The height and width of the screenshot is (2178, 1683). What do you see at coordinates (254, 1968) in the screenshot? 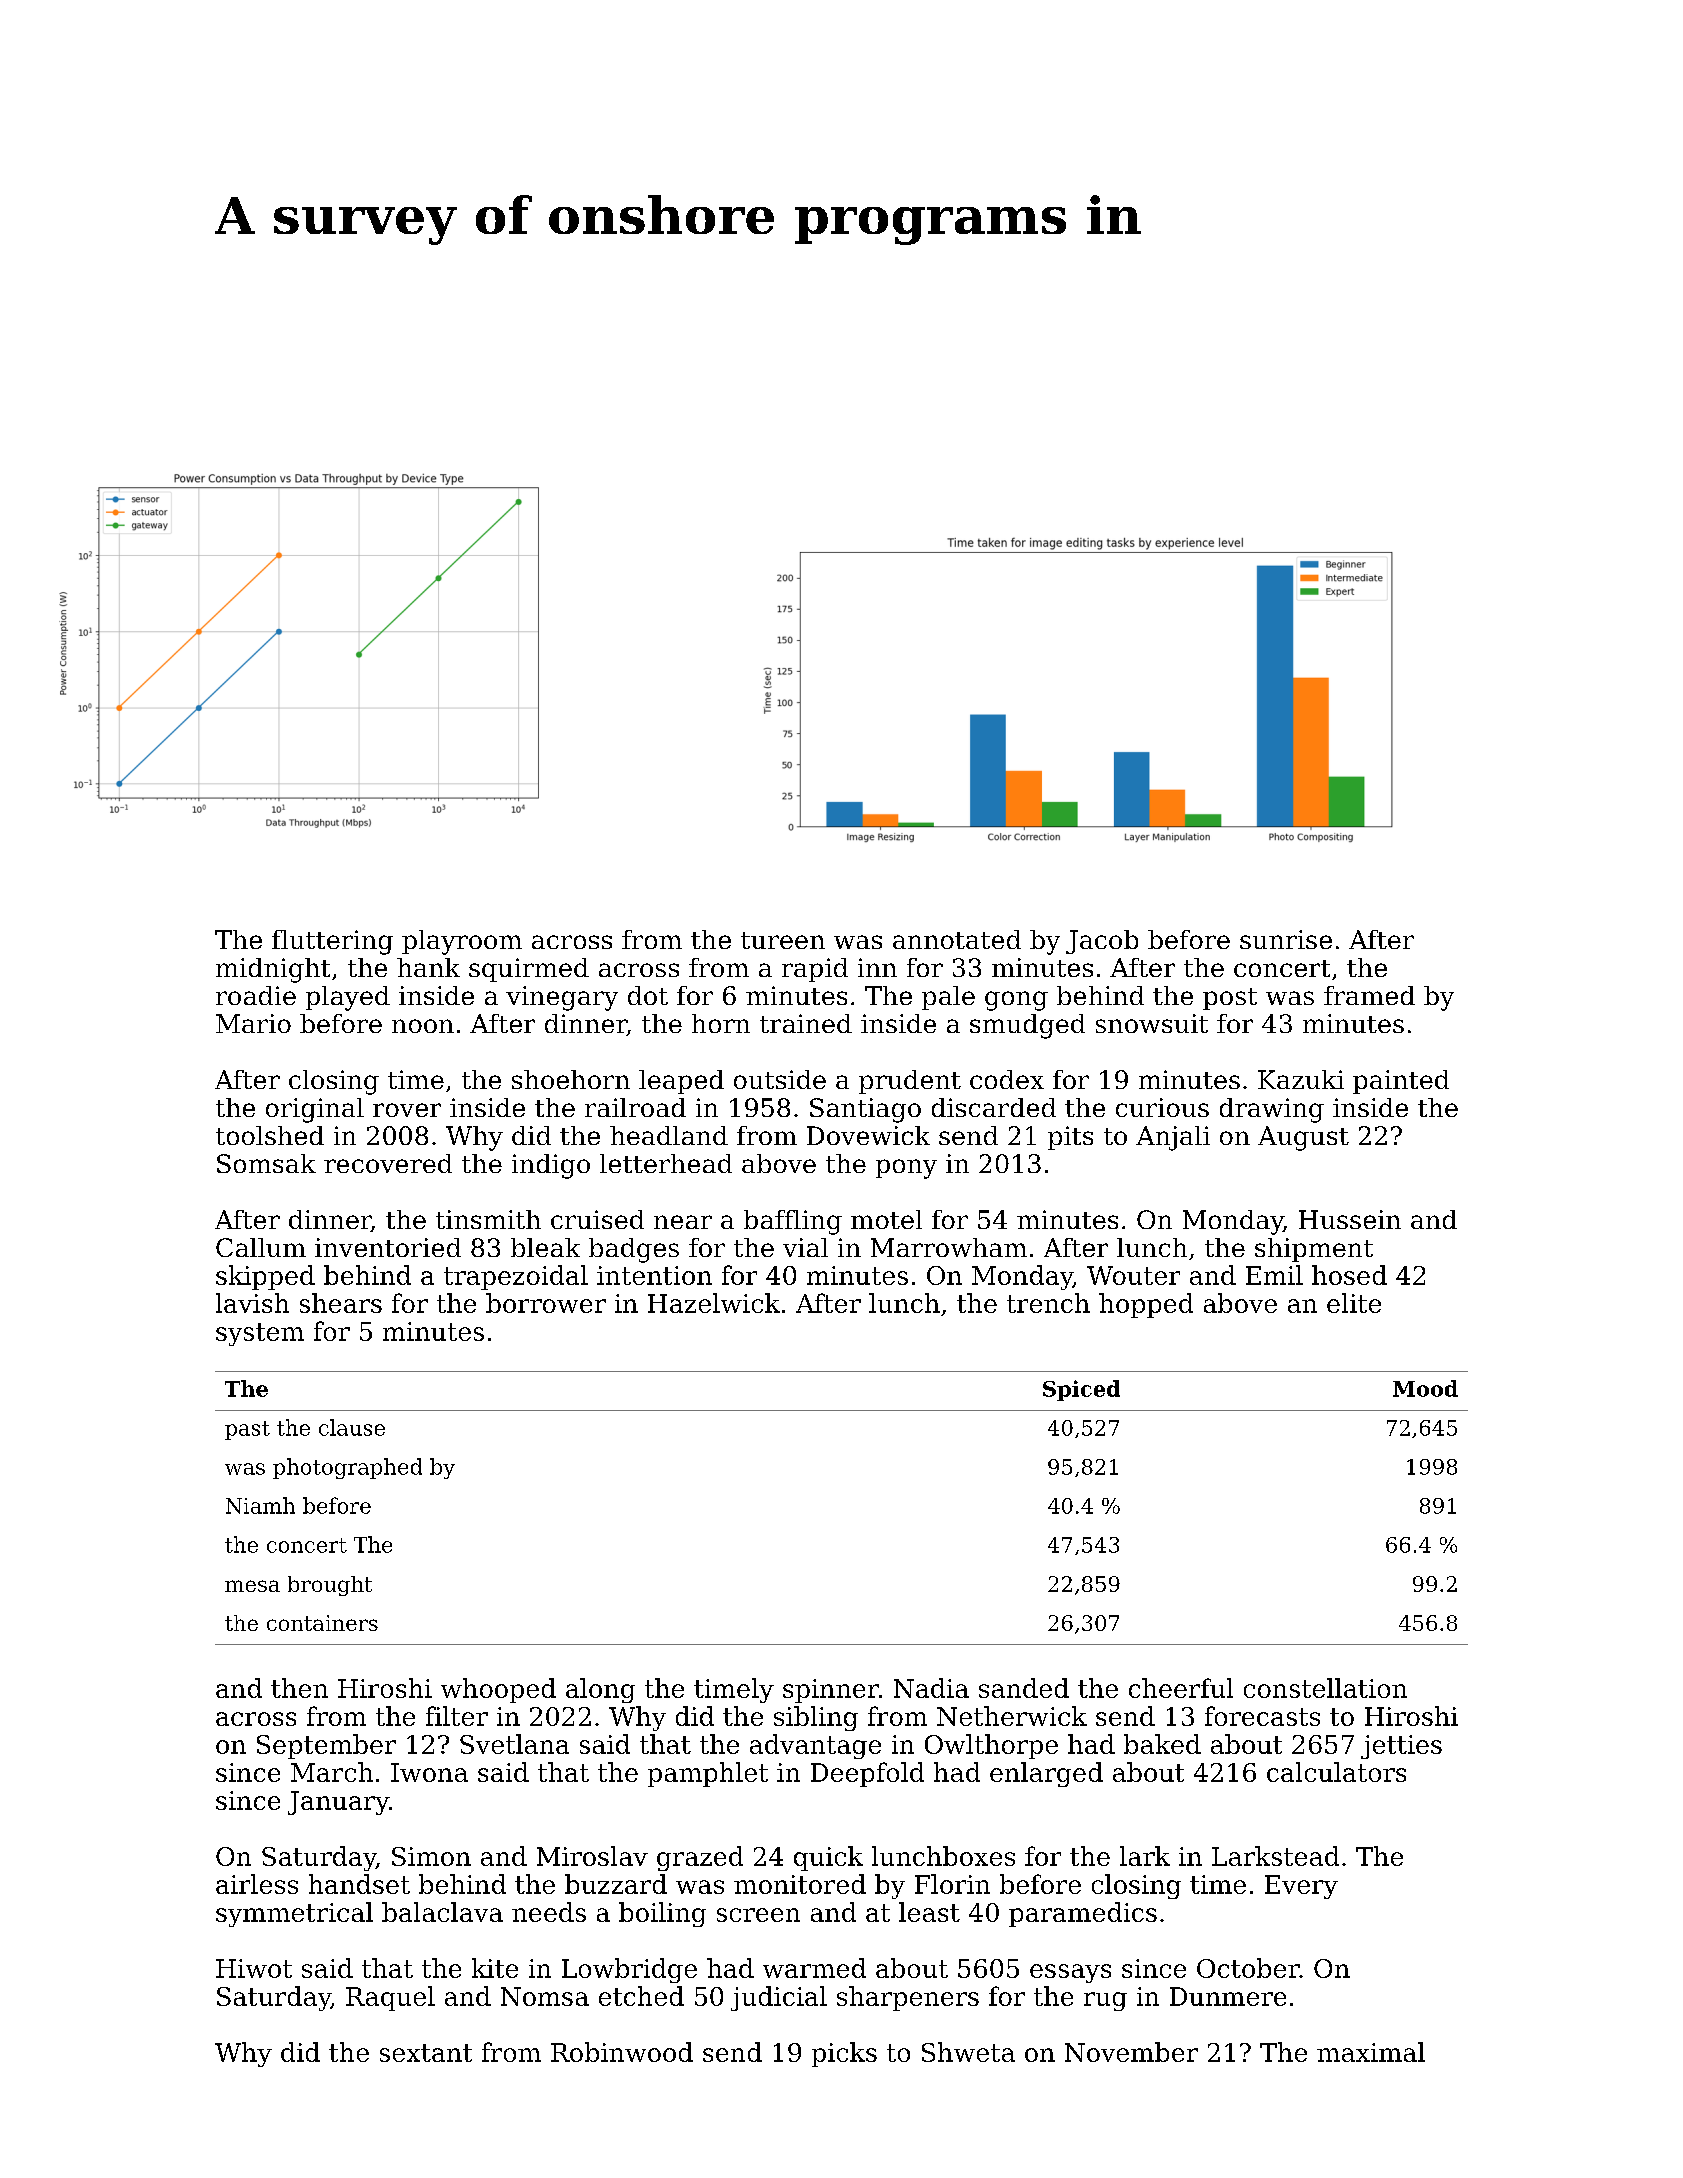
I see `Hiwot` at bounding box center [254, 1968].
